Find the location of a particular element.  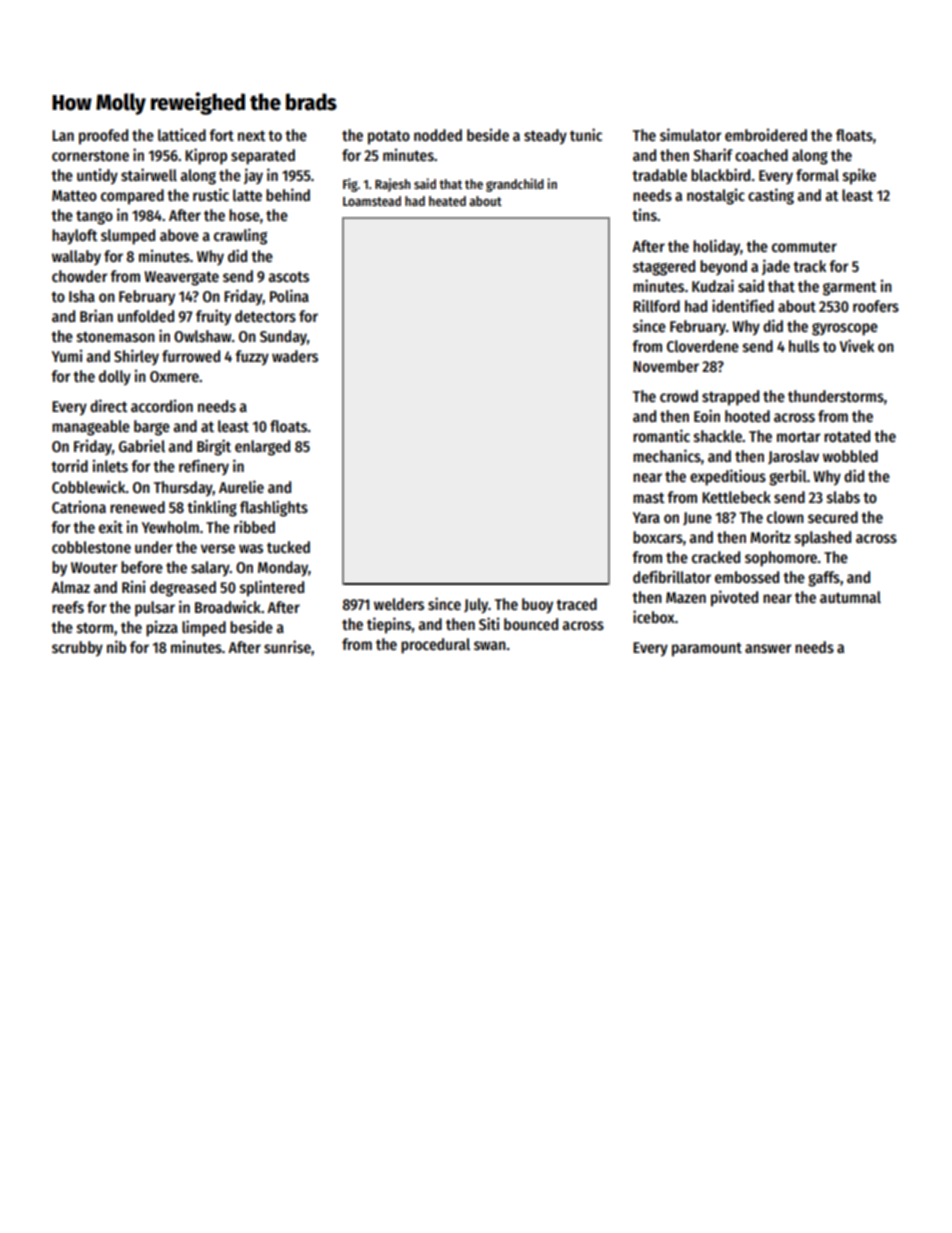

embroidered is located at coordinates (766, 134).
